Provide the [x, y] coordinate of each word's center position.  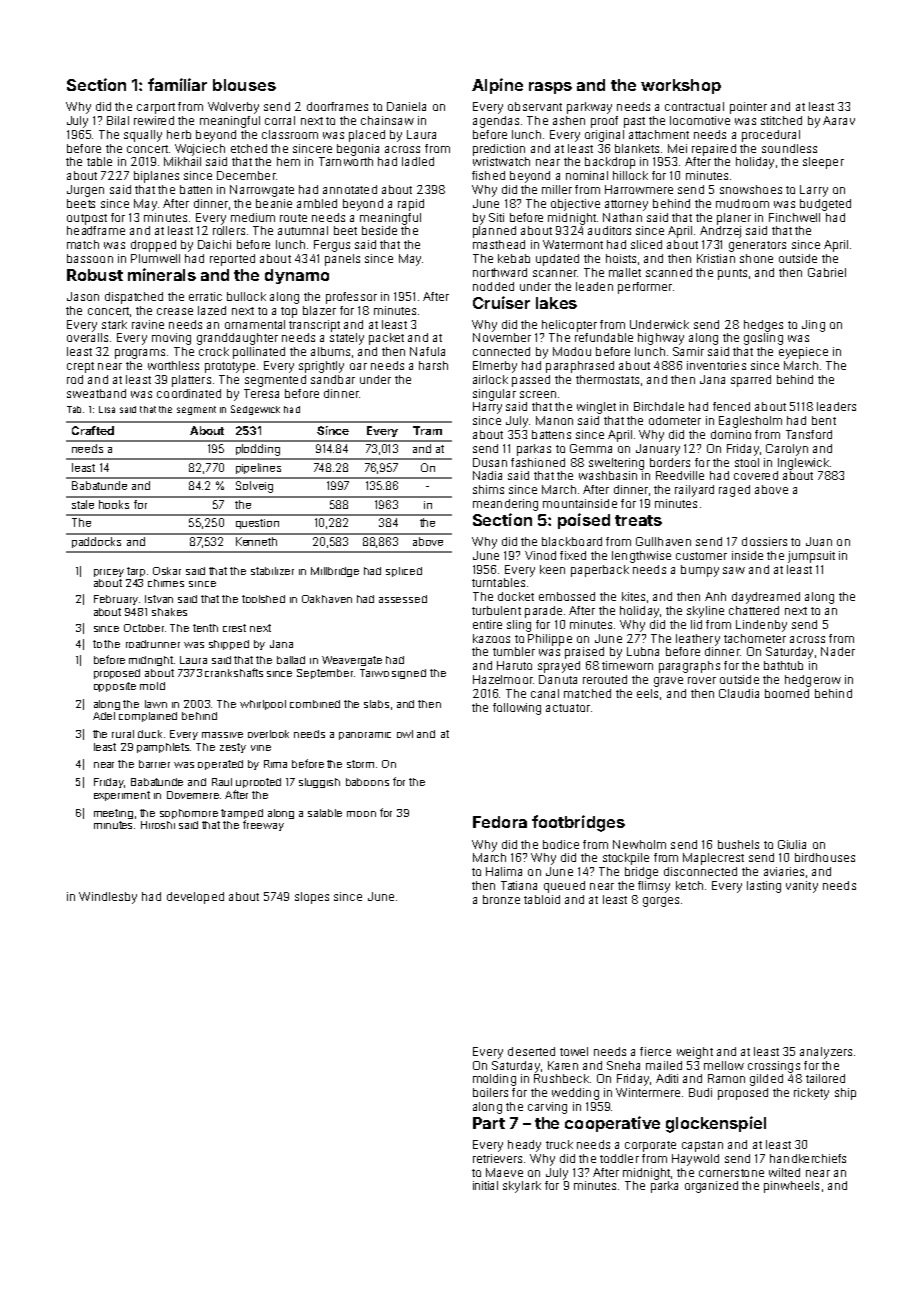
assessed [403, 599]
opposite [115, 687]
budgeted [825, 205]
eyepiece [803, 353]
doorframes [337, 106]
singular [494, 395]
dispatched [134, 298]
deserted [531, 1051]
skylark [522, 1187]
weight [695, 1053]
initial [485, 1185]
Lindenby [761, 626]
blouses [244, 85]
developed [195, 898]
